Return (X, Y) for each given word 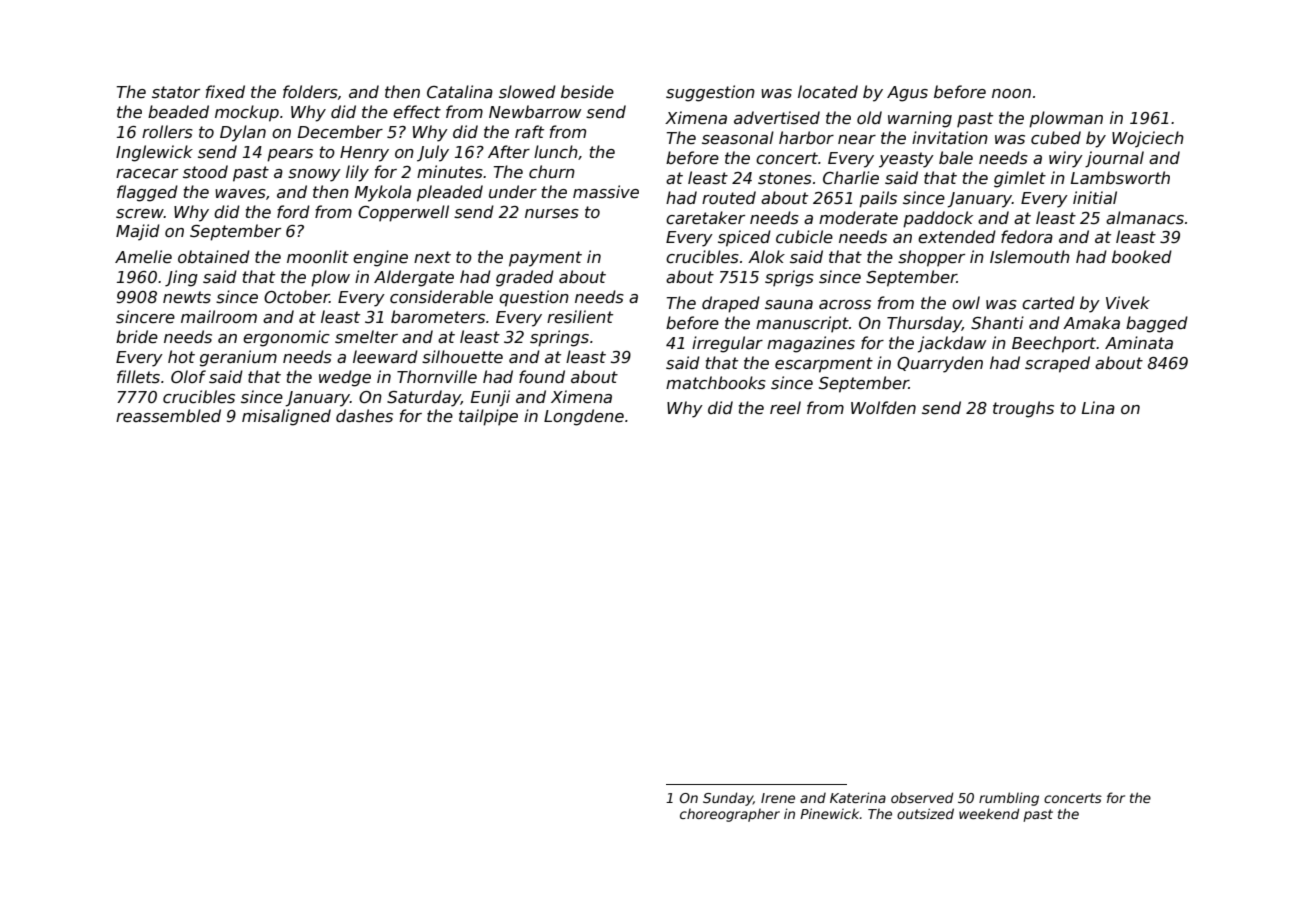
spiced (744, 238)
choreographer (730, 815)
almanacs (1145, 217)
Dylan (243, 133)
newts (187, 297)
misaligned (286, 417)
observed (922, 797)
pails (878, 199)
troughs (1023, 409)
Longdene (584, 417)
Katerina (858, 797)
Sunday (728, 799)
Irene (778, 798)
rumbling (1009, 799)
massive (606, 192)
